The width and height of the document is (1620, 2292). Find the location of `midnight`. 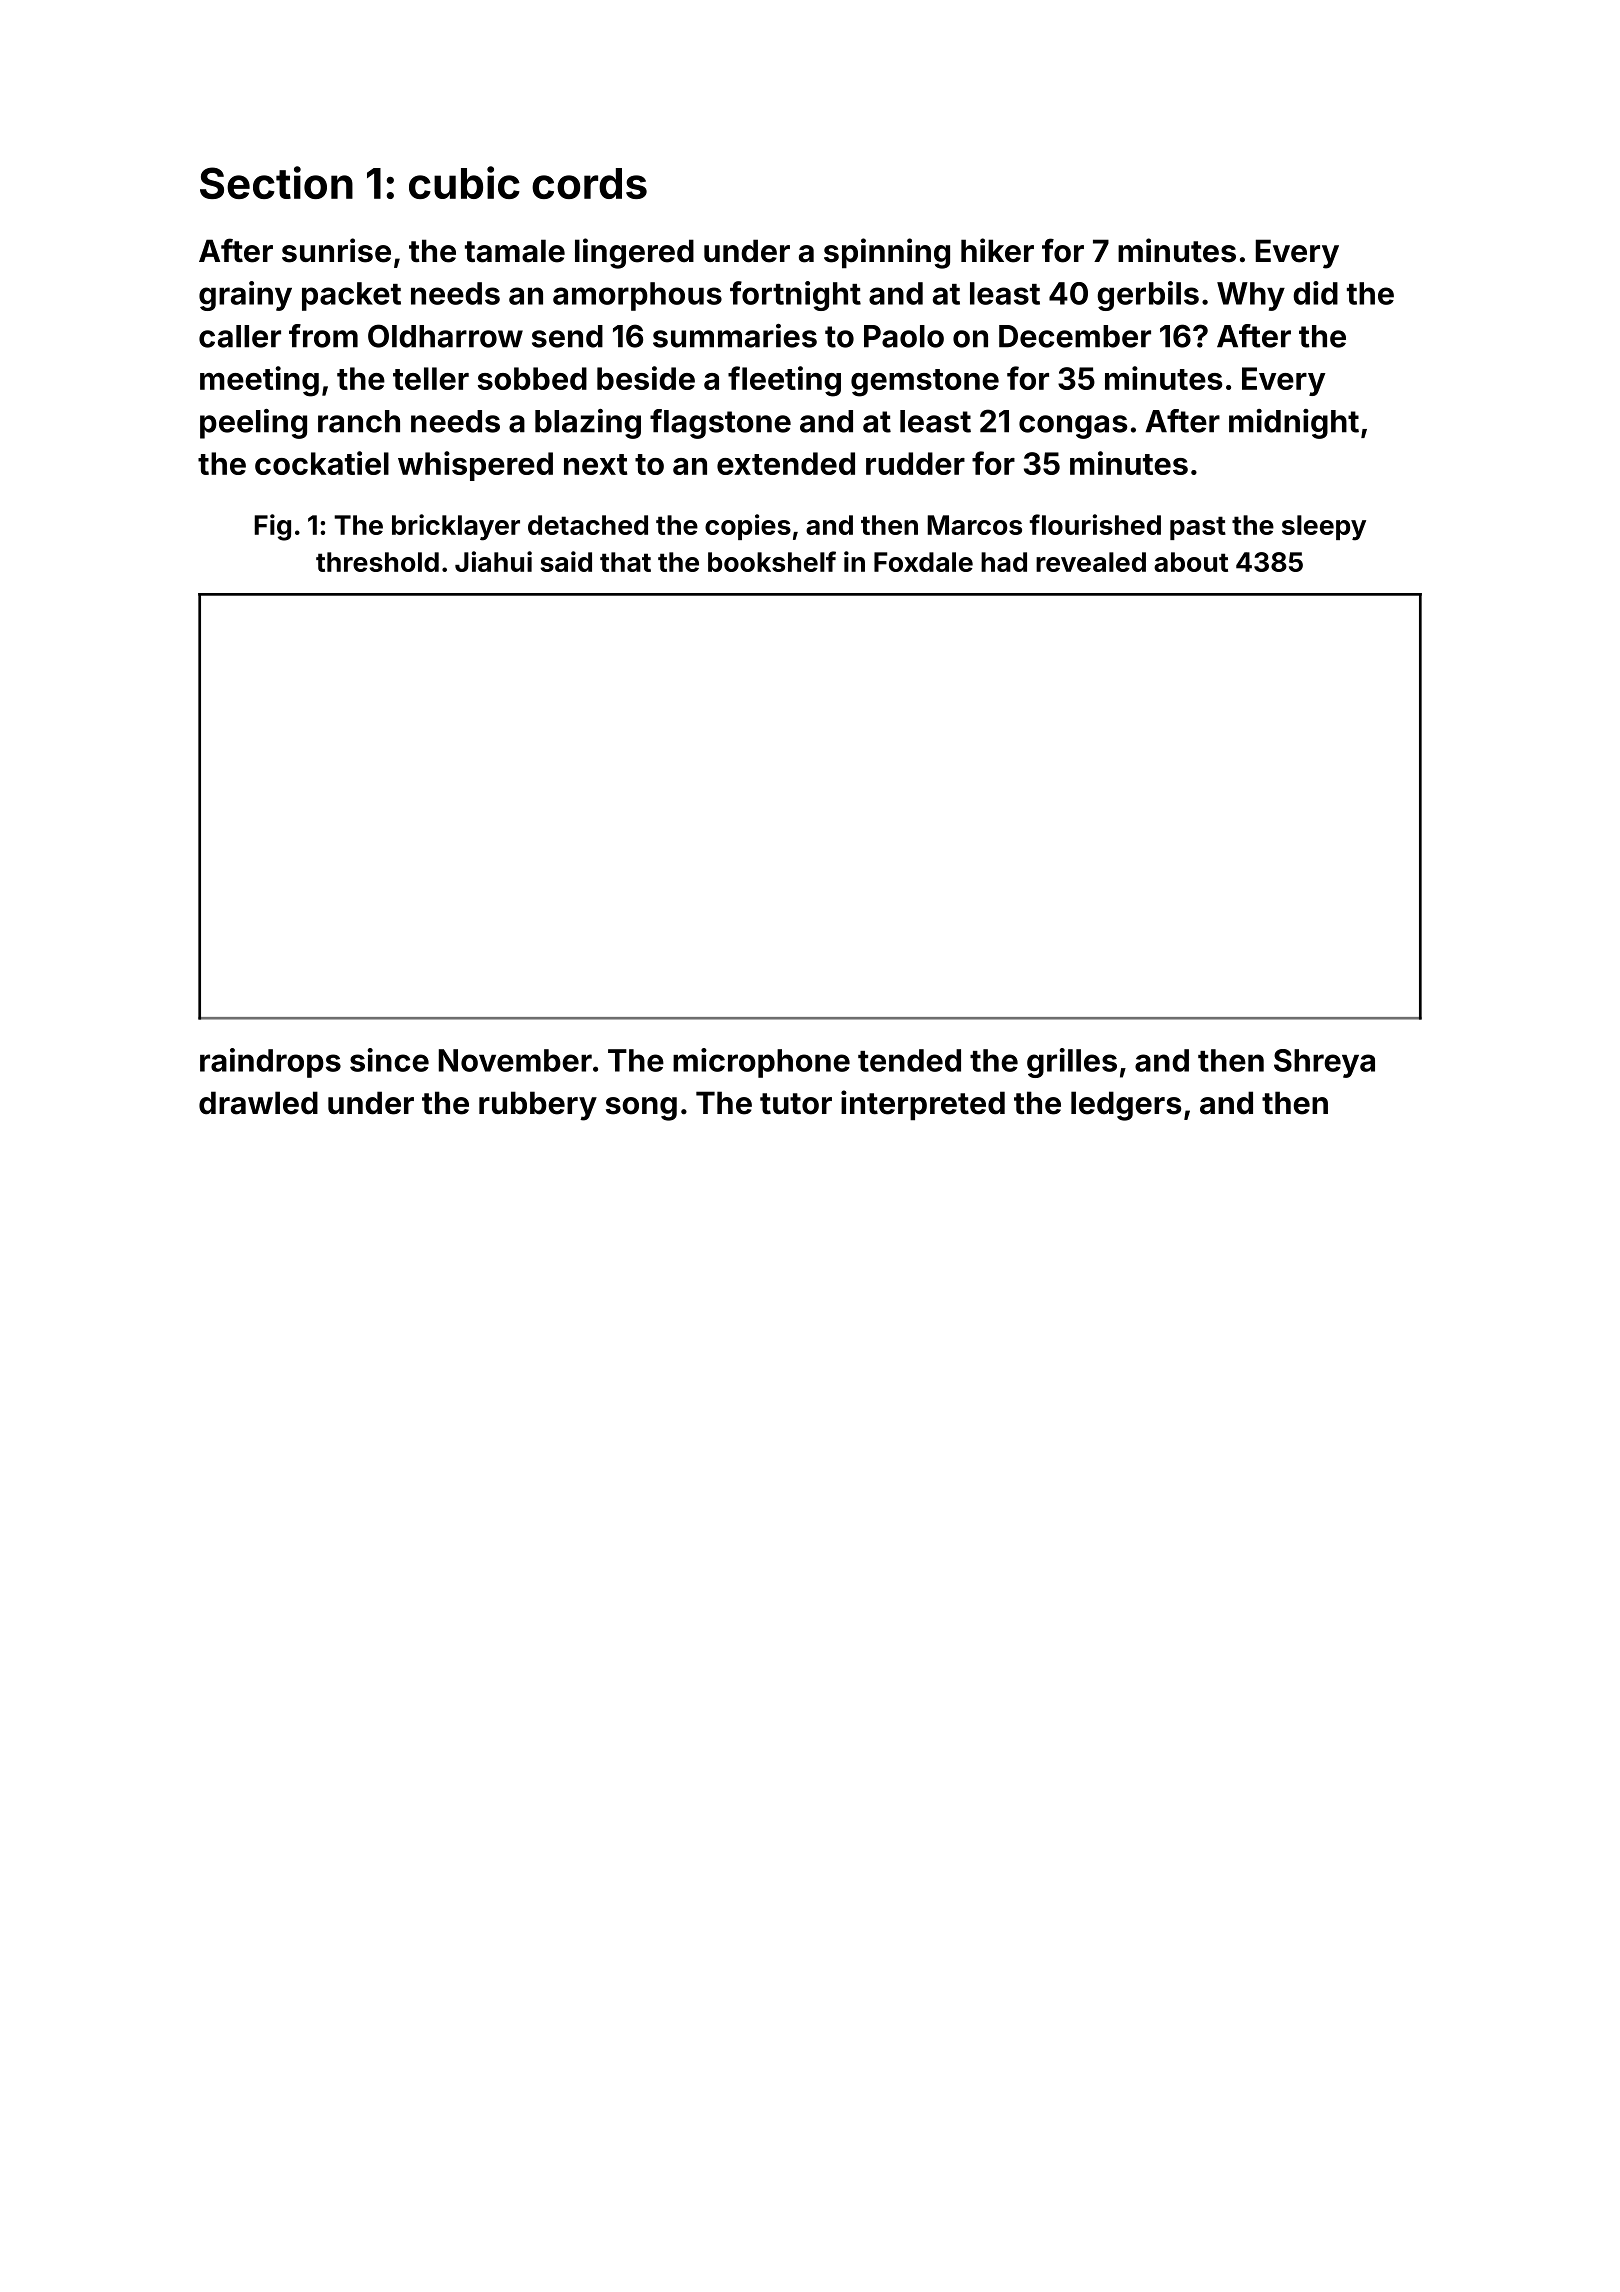

midnight is located at coordinates (1294, 424).
